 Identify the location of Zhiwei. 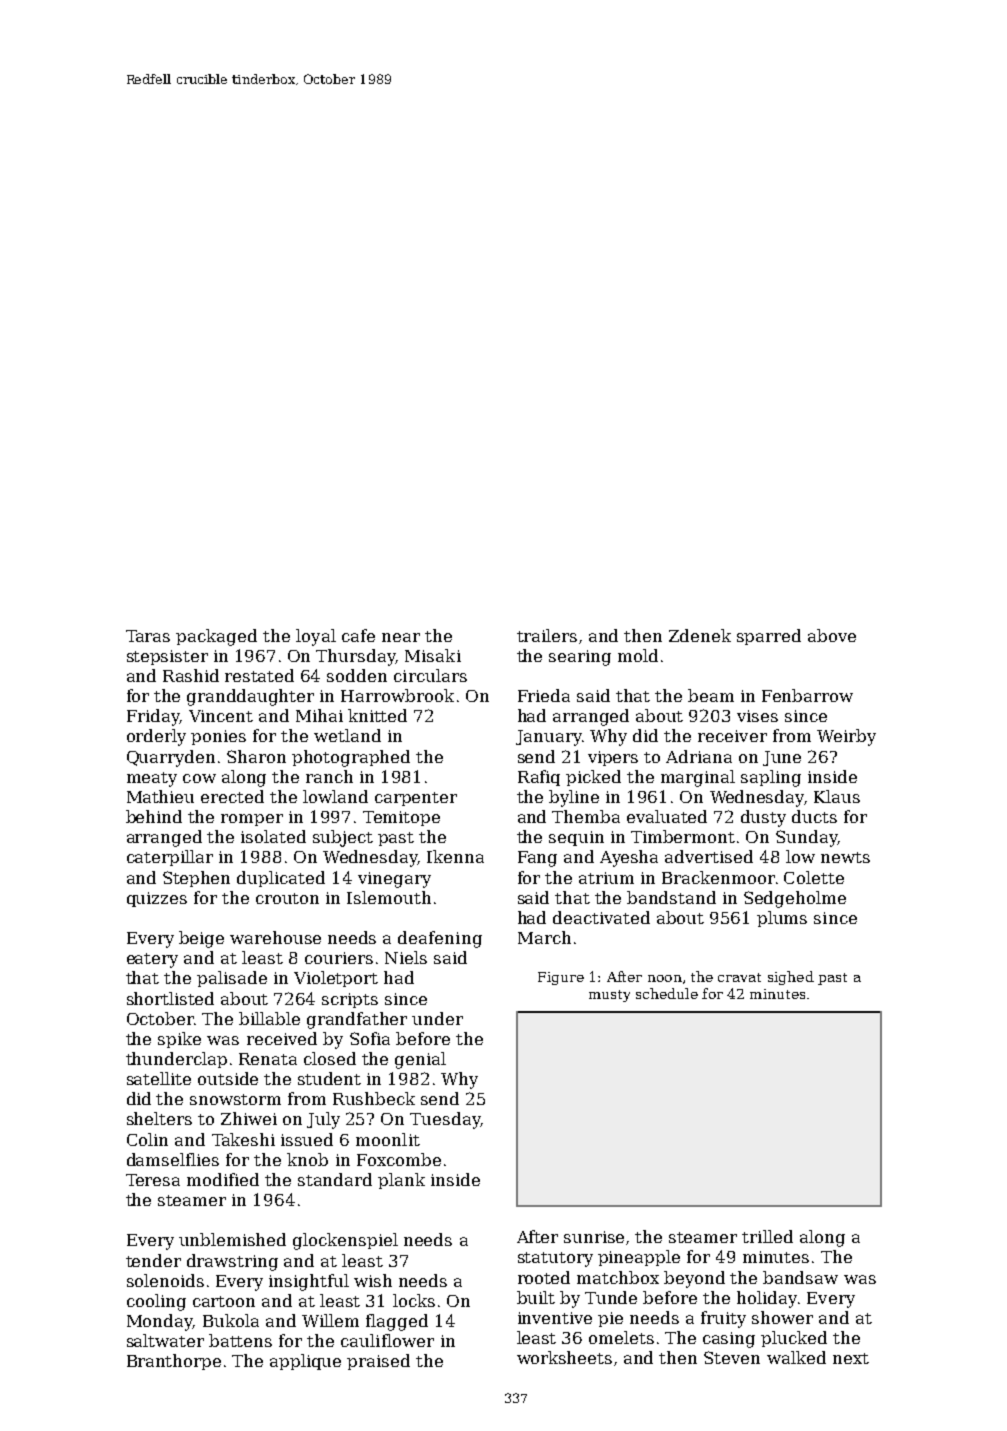
(249, 1118).
